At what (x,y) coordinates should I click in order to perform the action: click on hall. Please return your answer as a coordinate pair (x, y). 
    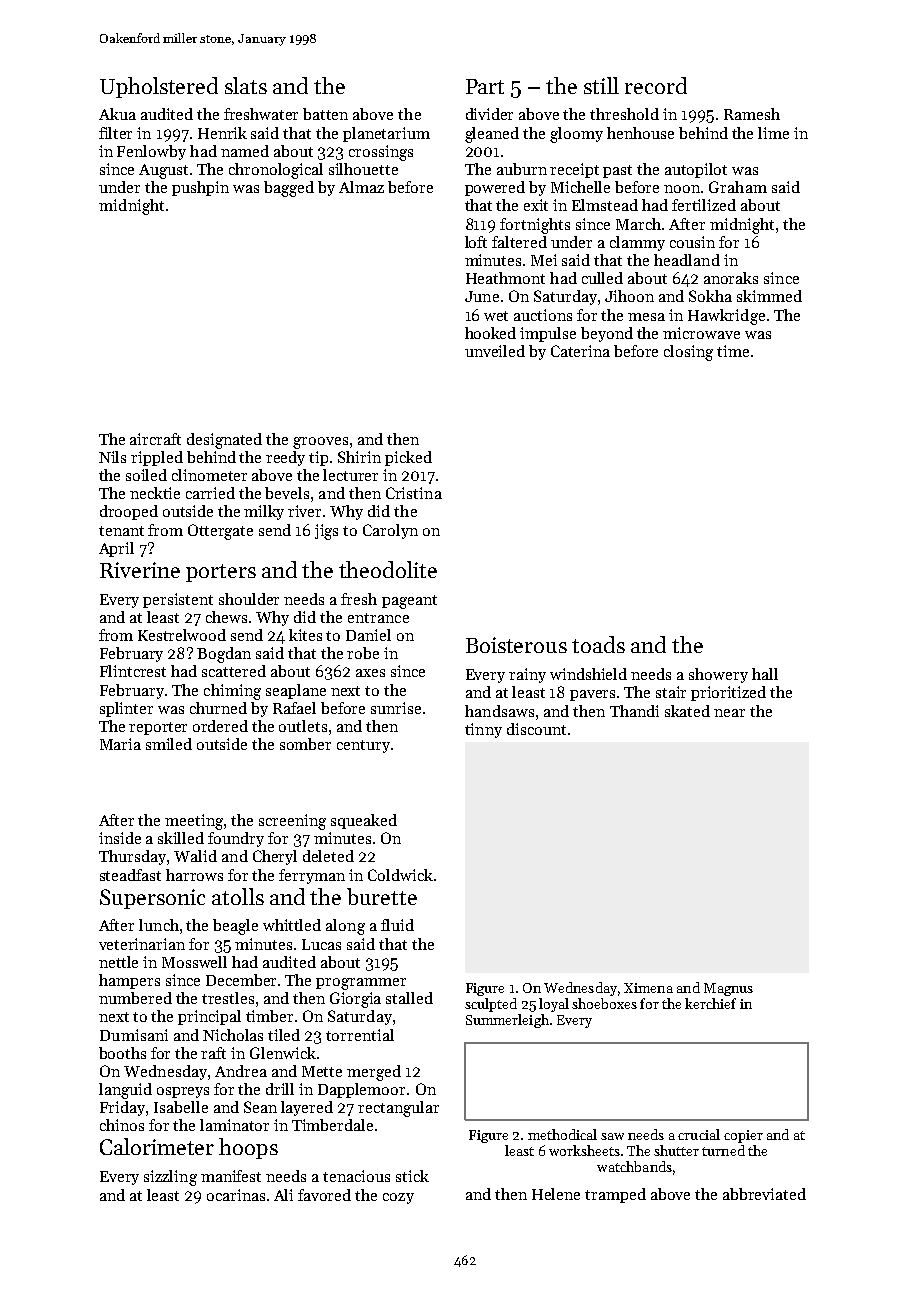
    Looking at the image, I should click on (765, 674).
